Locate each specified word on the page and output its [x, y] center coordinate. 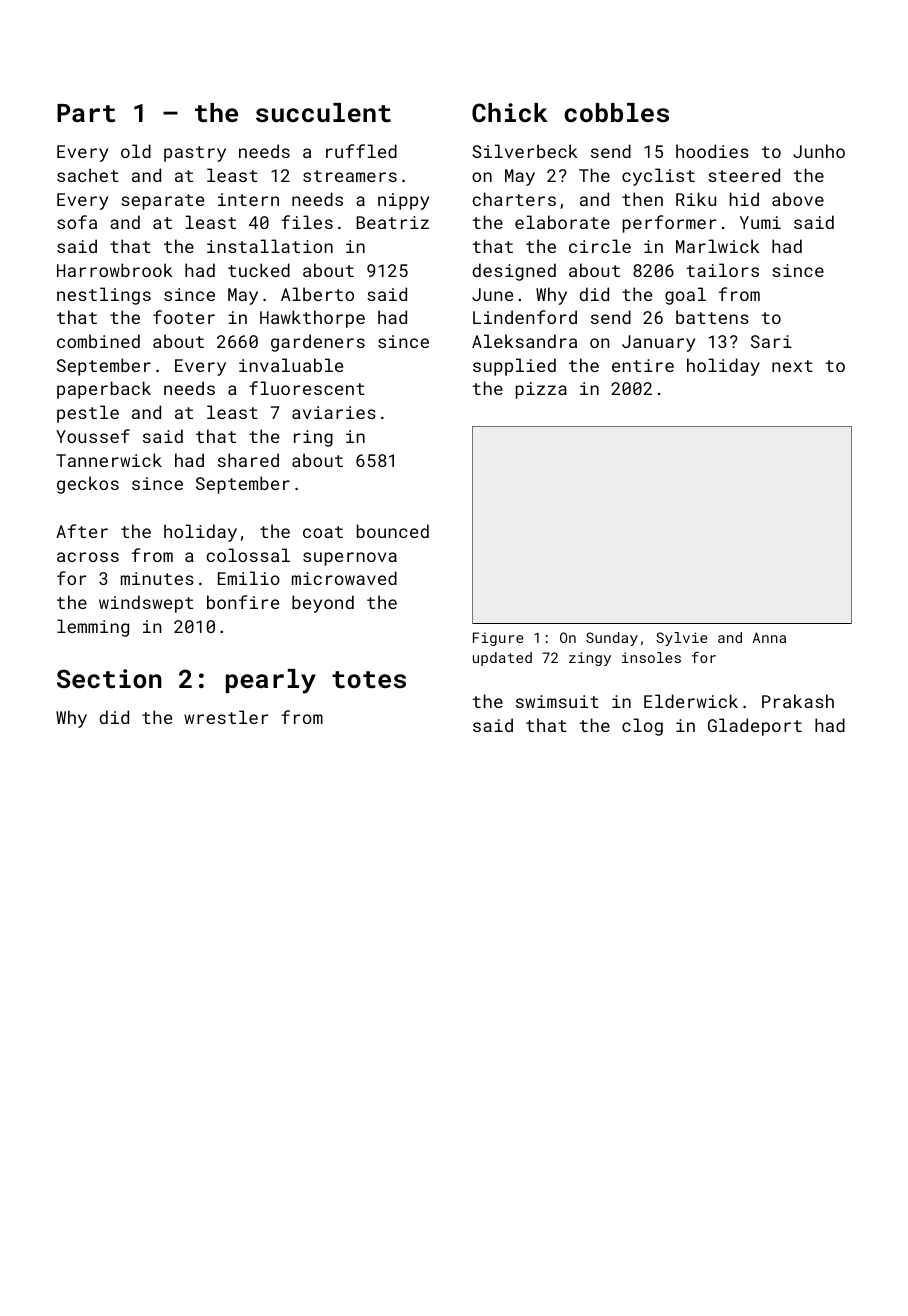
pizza [541, 390]
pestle [88, 414]
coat [323, 532]
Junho [819, 151]
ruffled [361, 151]
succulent [323, 113]
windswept [146, 604]
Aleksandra [524, 341]
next [792, 366]
